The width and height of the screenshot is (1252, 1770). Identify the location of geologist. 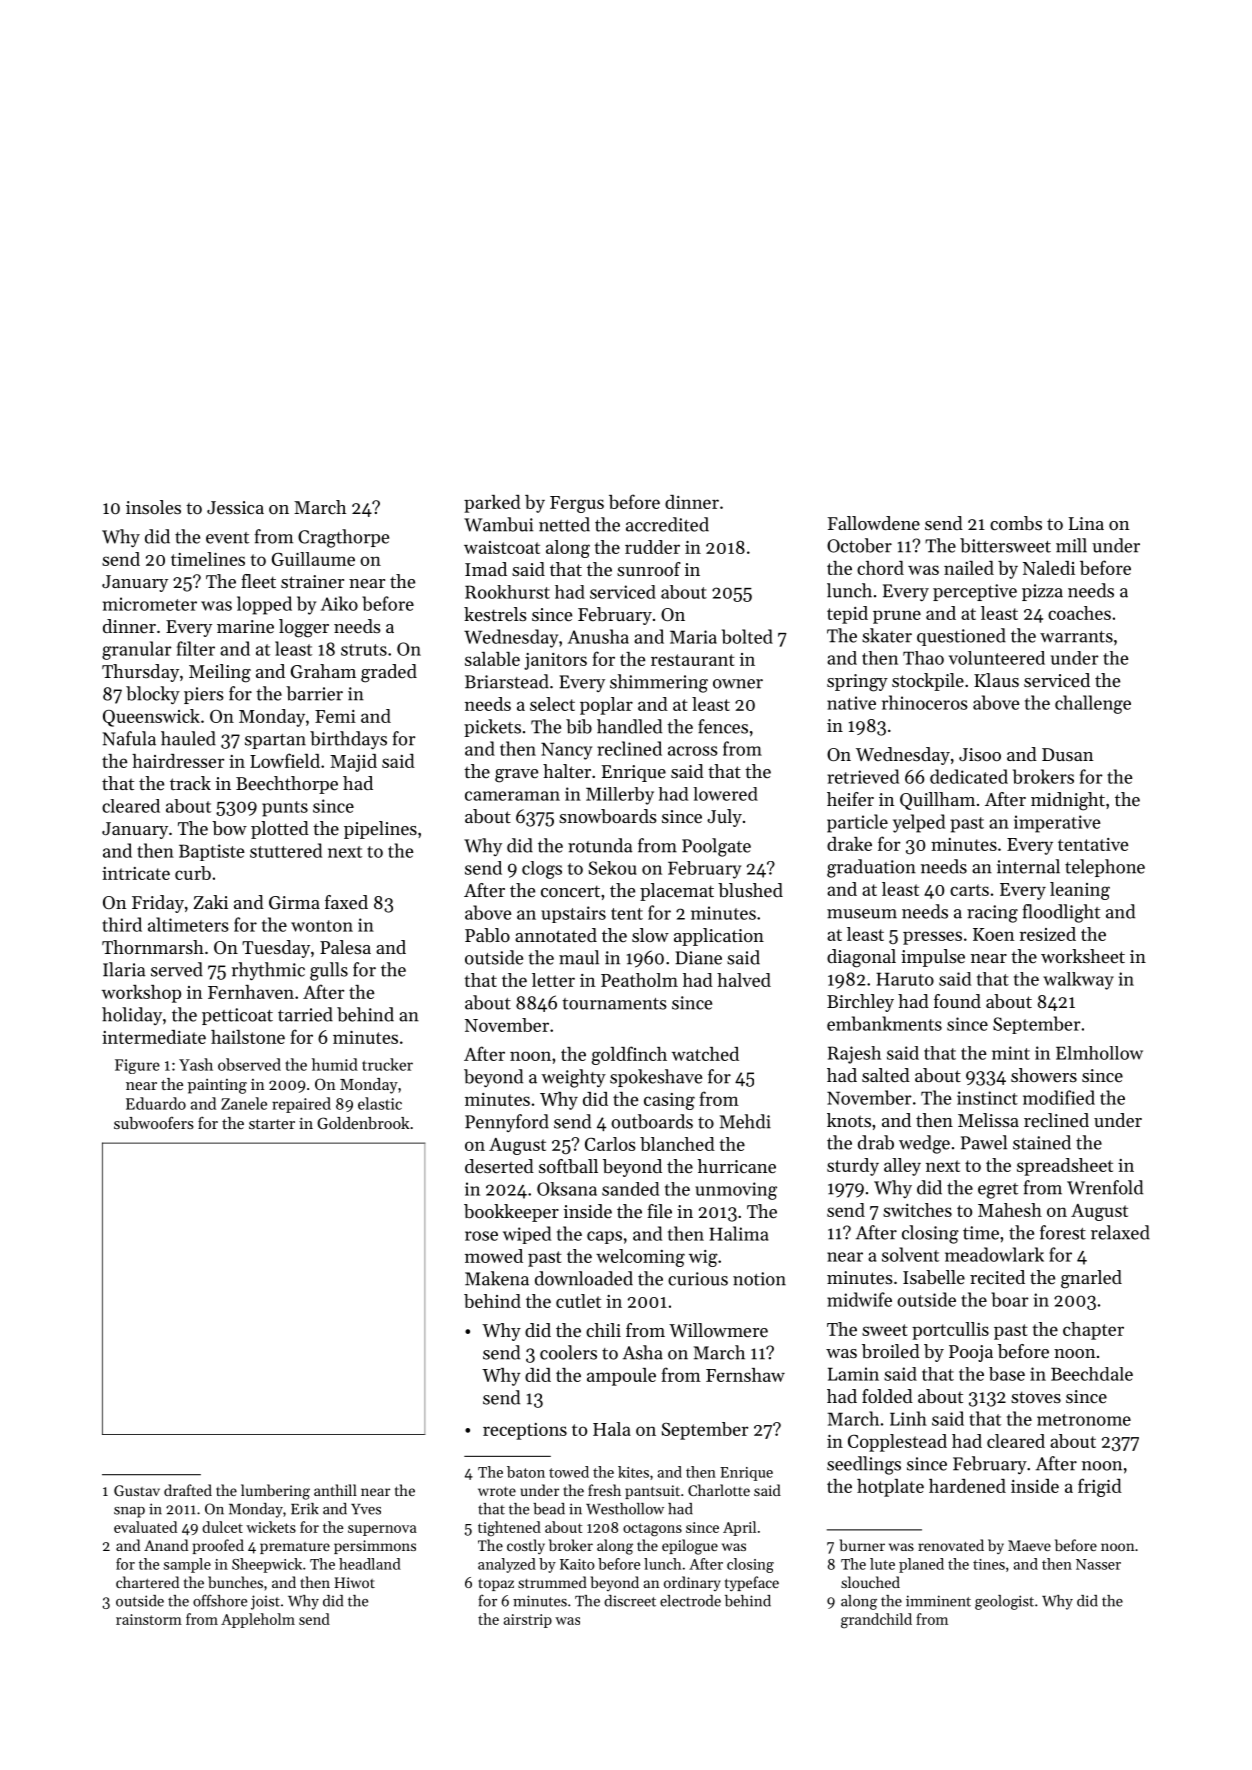
(1004, 1602).
